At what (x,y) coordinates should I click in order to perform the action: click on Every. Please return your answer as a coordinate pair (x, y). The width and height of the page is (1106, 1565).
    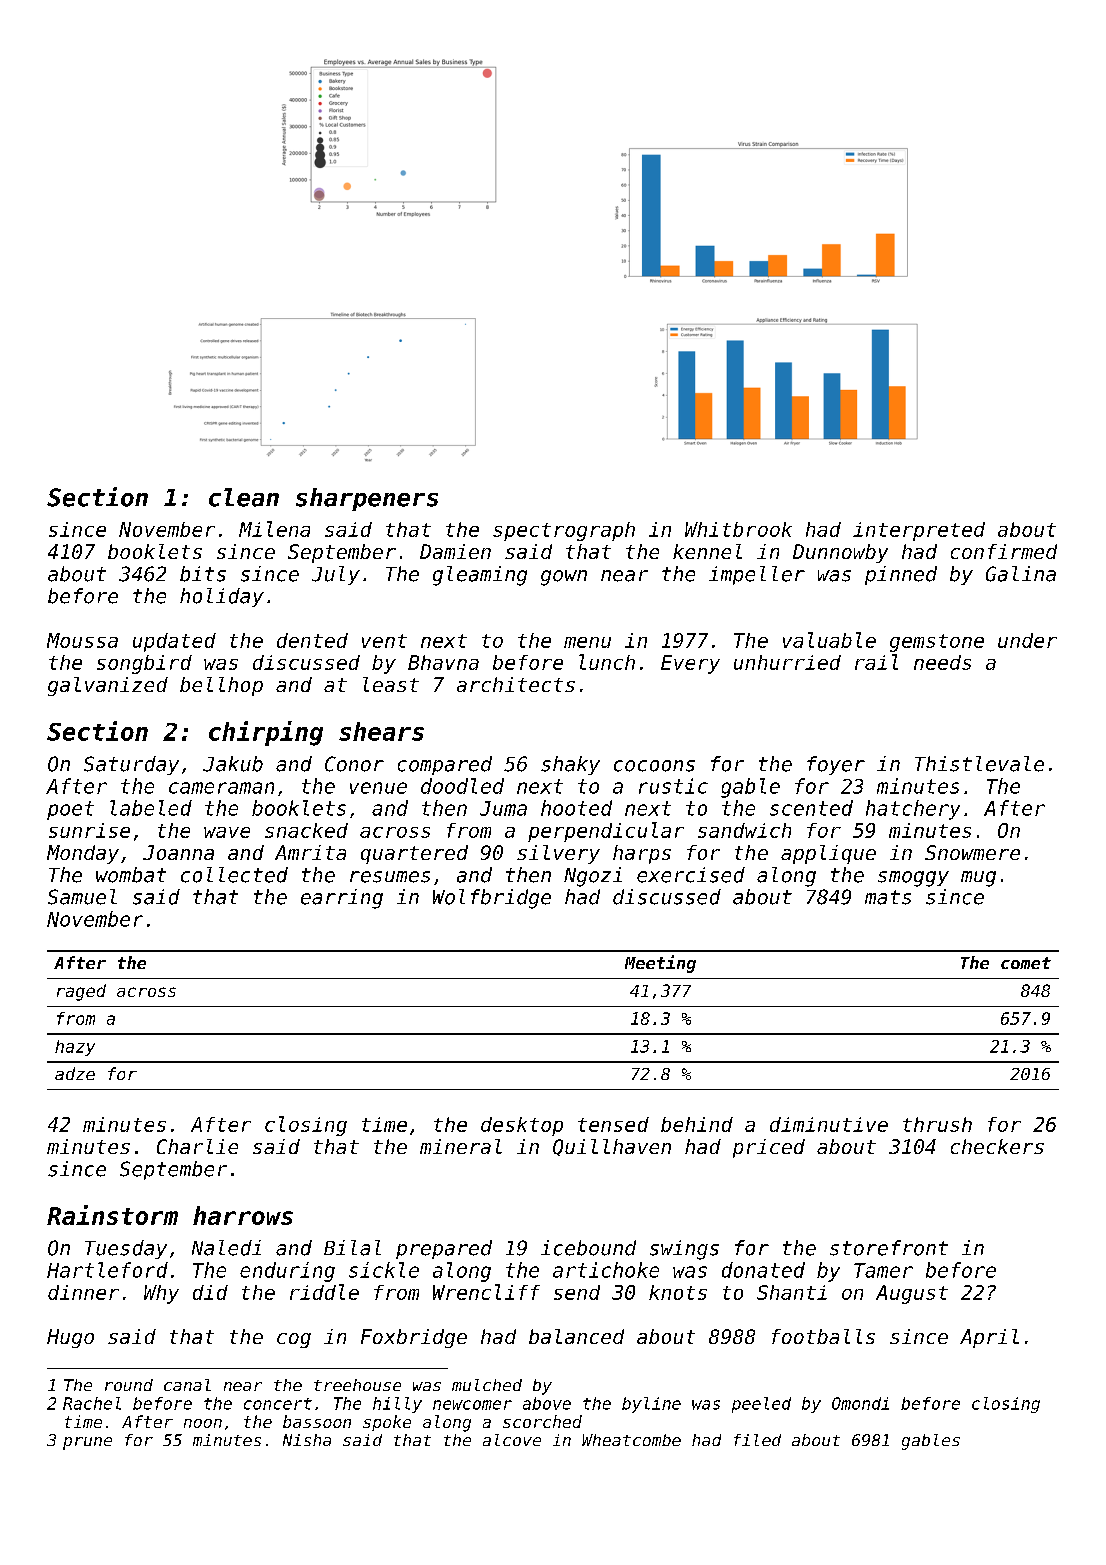
    Looking at the image, I should click on (690, 664).
